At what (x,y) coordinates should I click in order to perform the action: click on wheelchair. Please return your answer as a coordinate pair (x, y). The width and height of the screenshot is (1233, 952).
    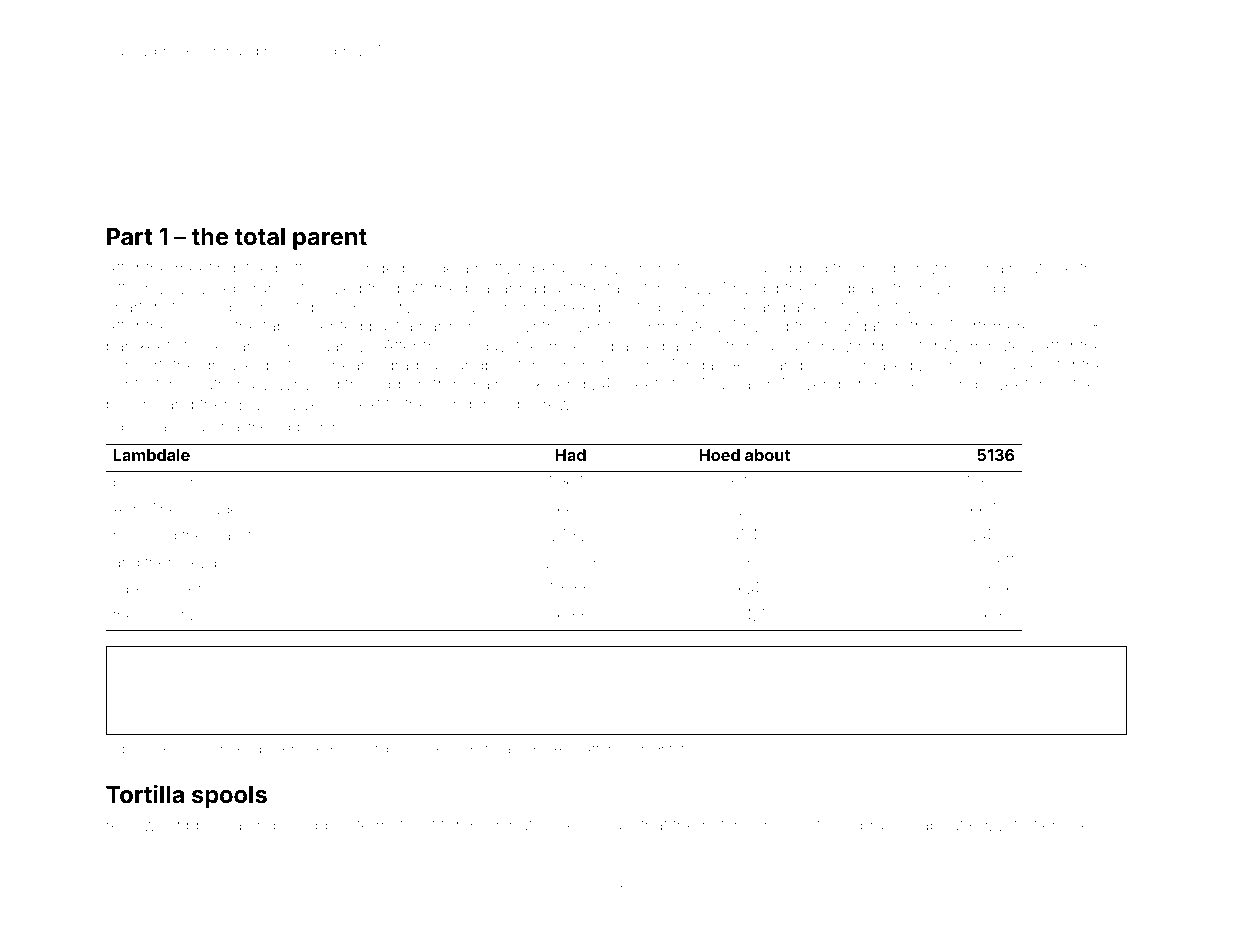
    Looking at the image, I should click on (971, 268).
